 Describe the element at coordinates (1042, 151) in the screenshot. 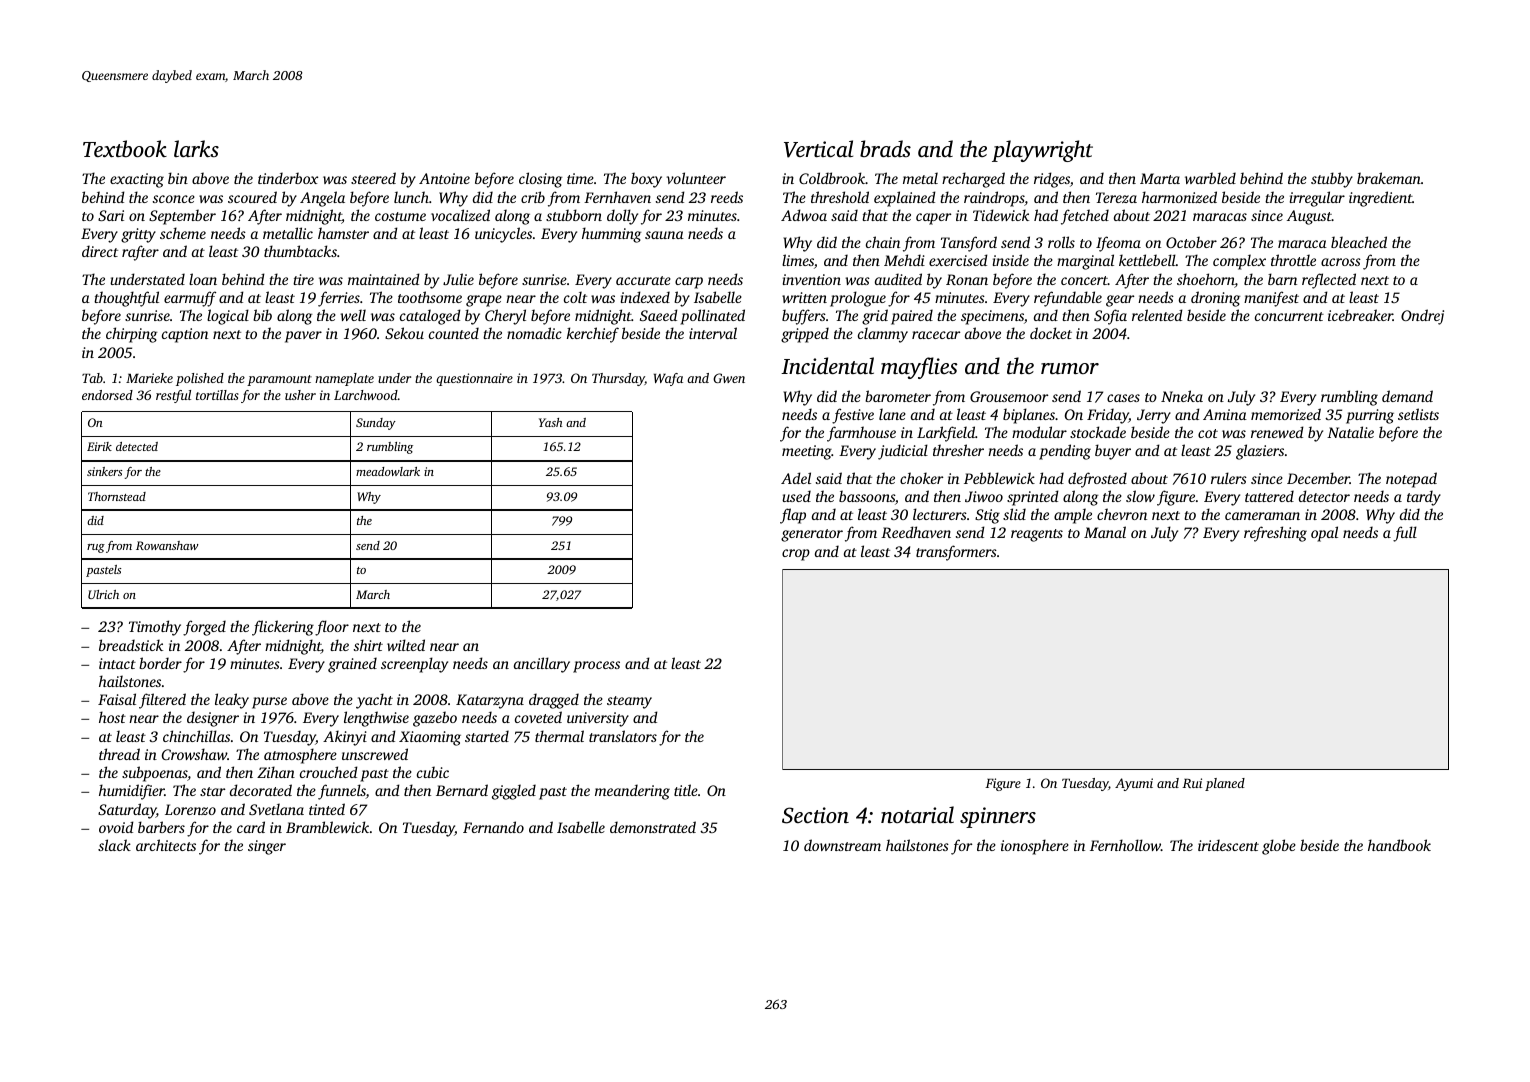

I see `playwright` at that location.
